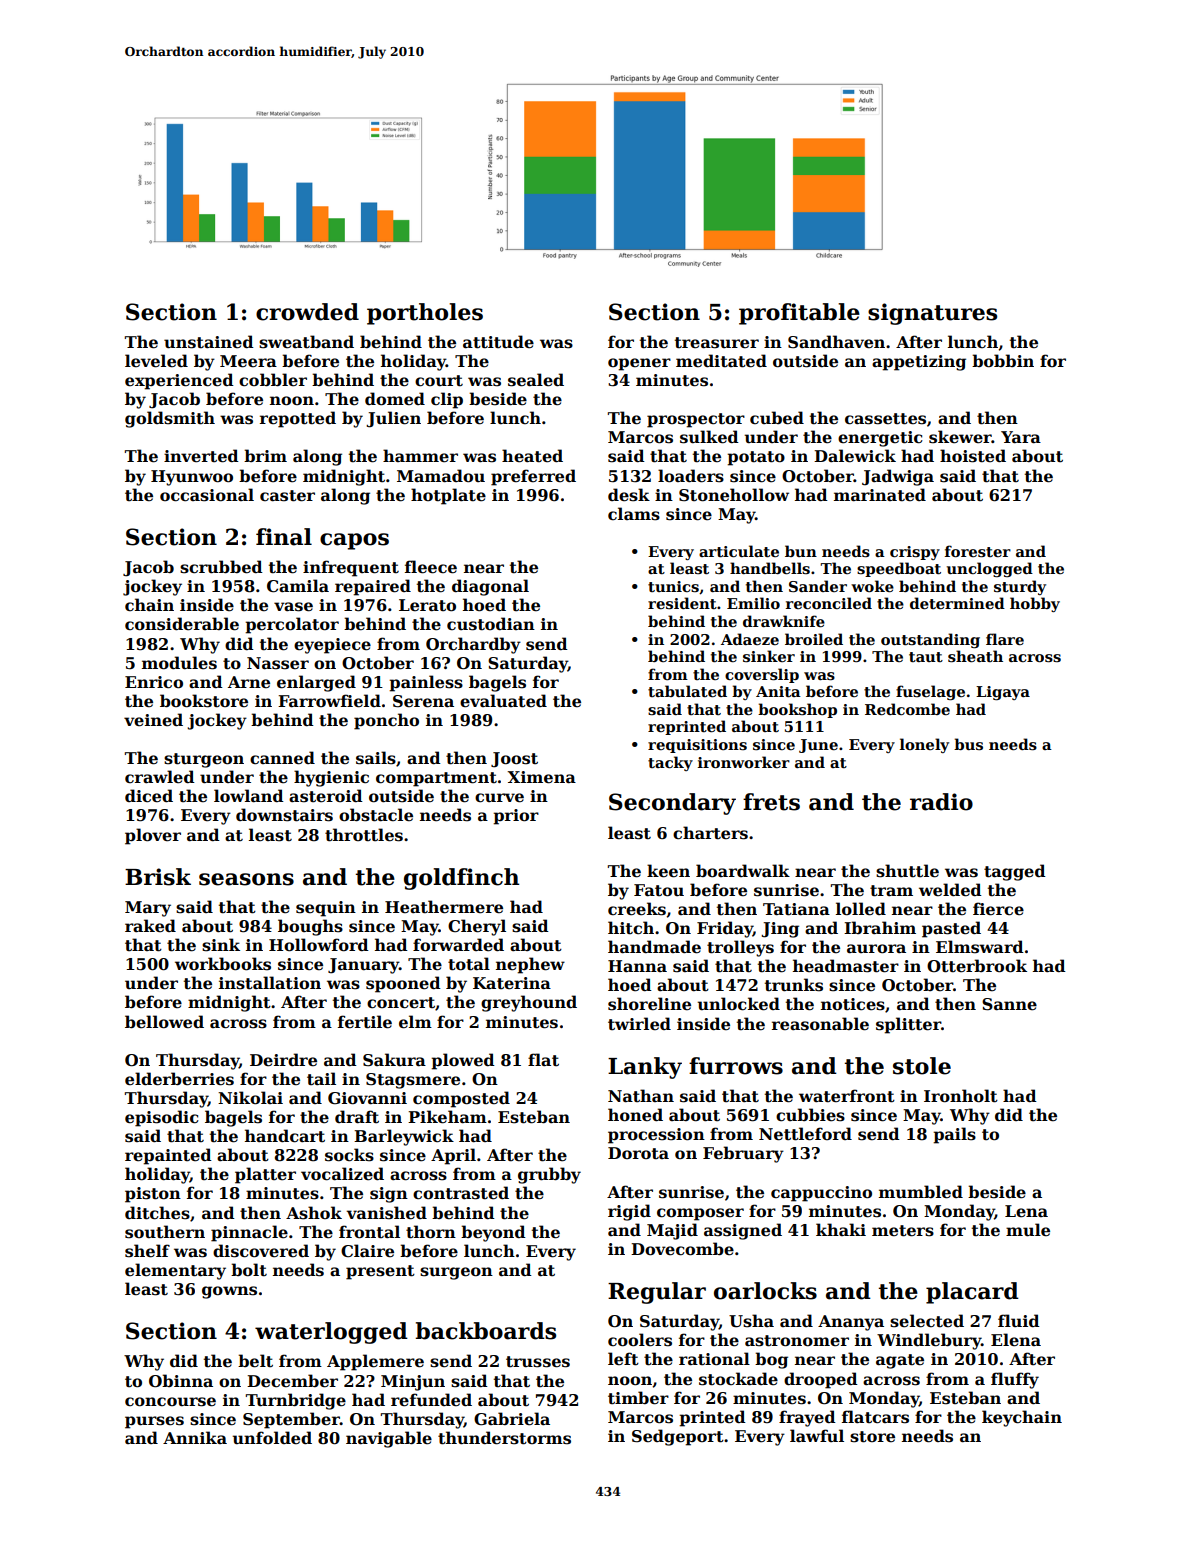 Image resolution: width=1191 pixels, height=1541 pixels. Describe the element at coordinates (307, 312) in the document. I see `crowded` at that location.
